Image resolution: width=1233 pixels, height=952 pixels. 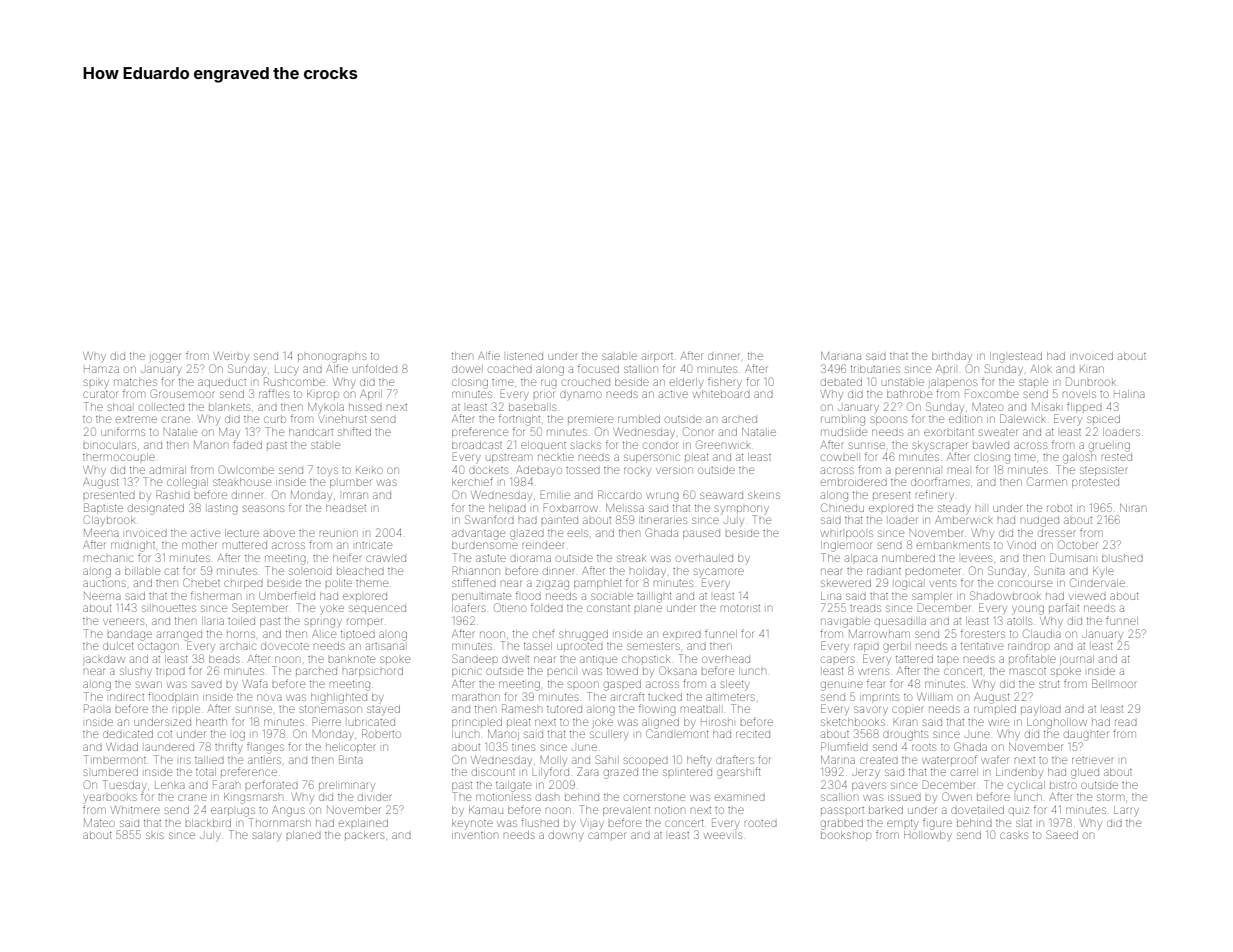 I want to click on salable, so click(x=619, y=356).
